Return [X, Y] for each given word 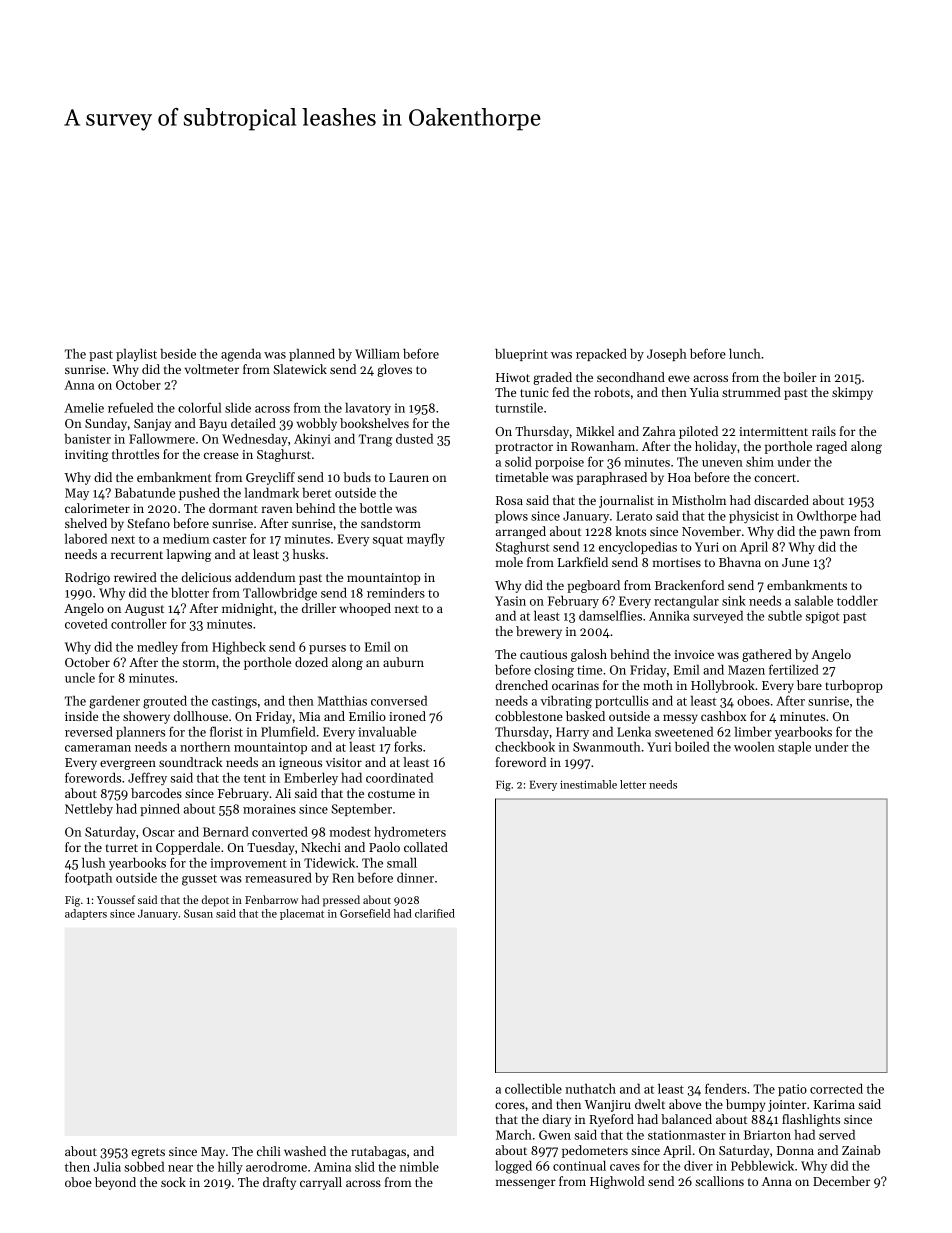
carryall [321, 1183]
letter [633, 784]
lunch [745, 353]
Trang [375, 440]
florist [226, 731]
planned [312, 354]
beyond [115, 1183]
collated [426, 847]
